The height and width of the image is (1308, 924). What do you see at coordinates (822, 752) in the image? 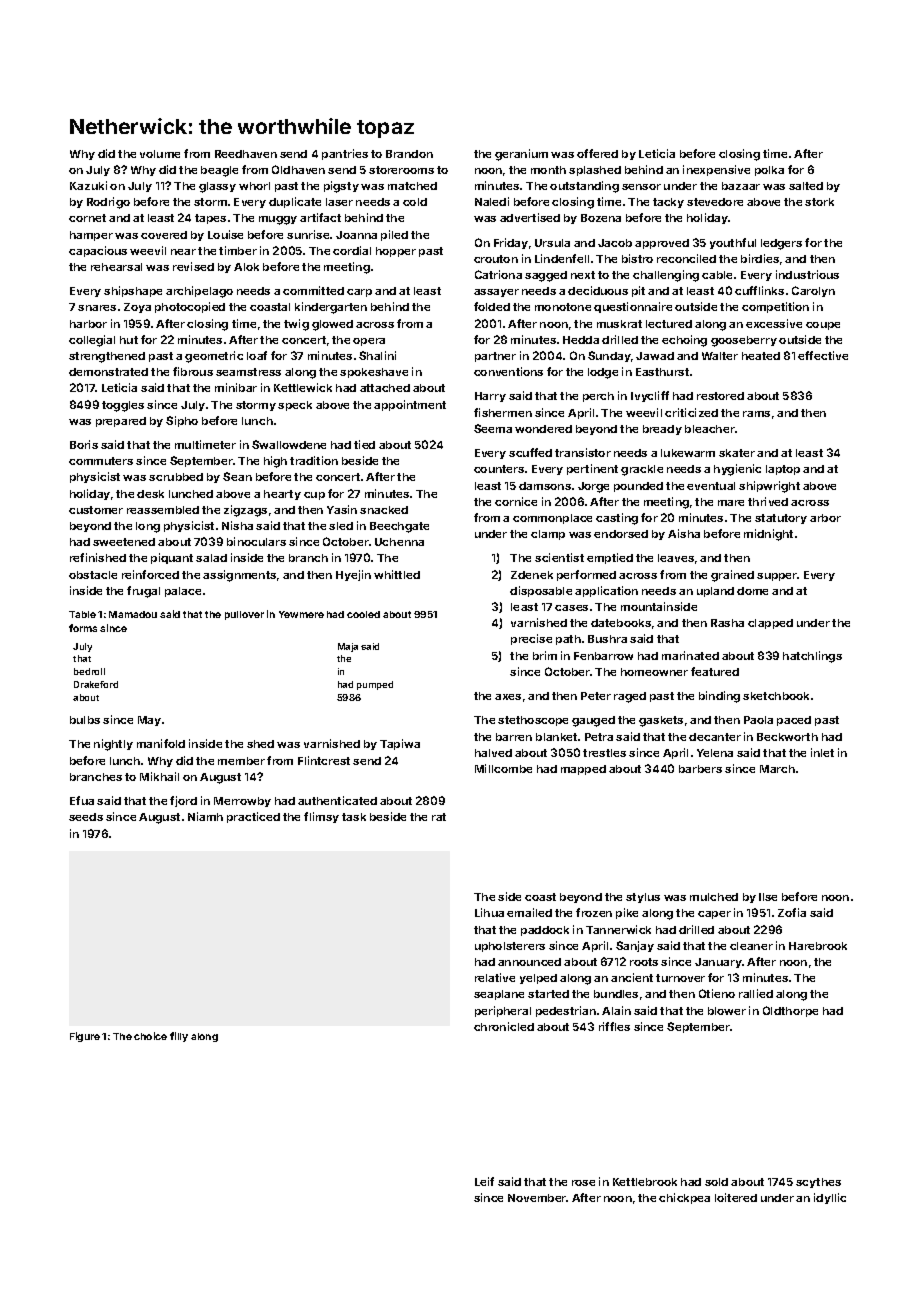
I see `inlet` at bounding box center [822, 752].
